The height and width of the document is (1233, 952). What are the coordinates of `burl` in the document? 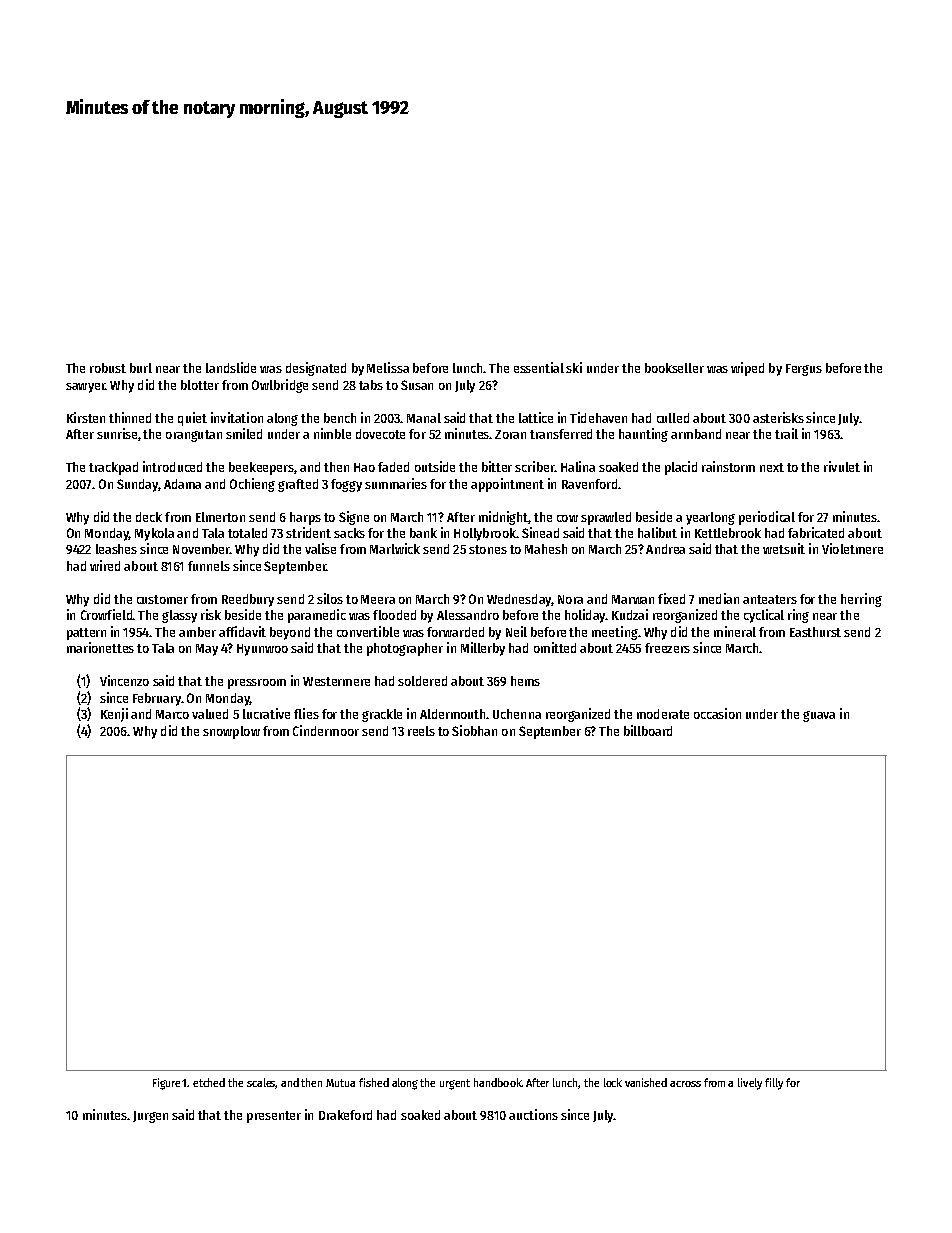 It's located at (141, 368).
